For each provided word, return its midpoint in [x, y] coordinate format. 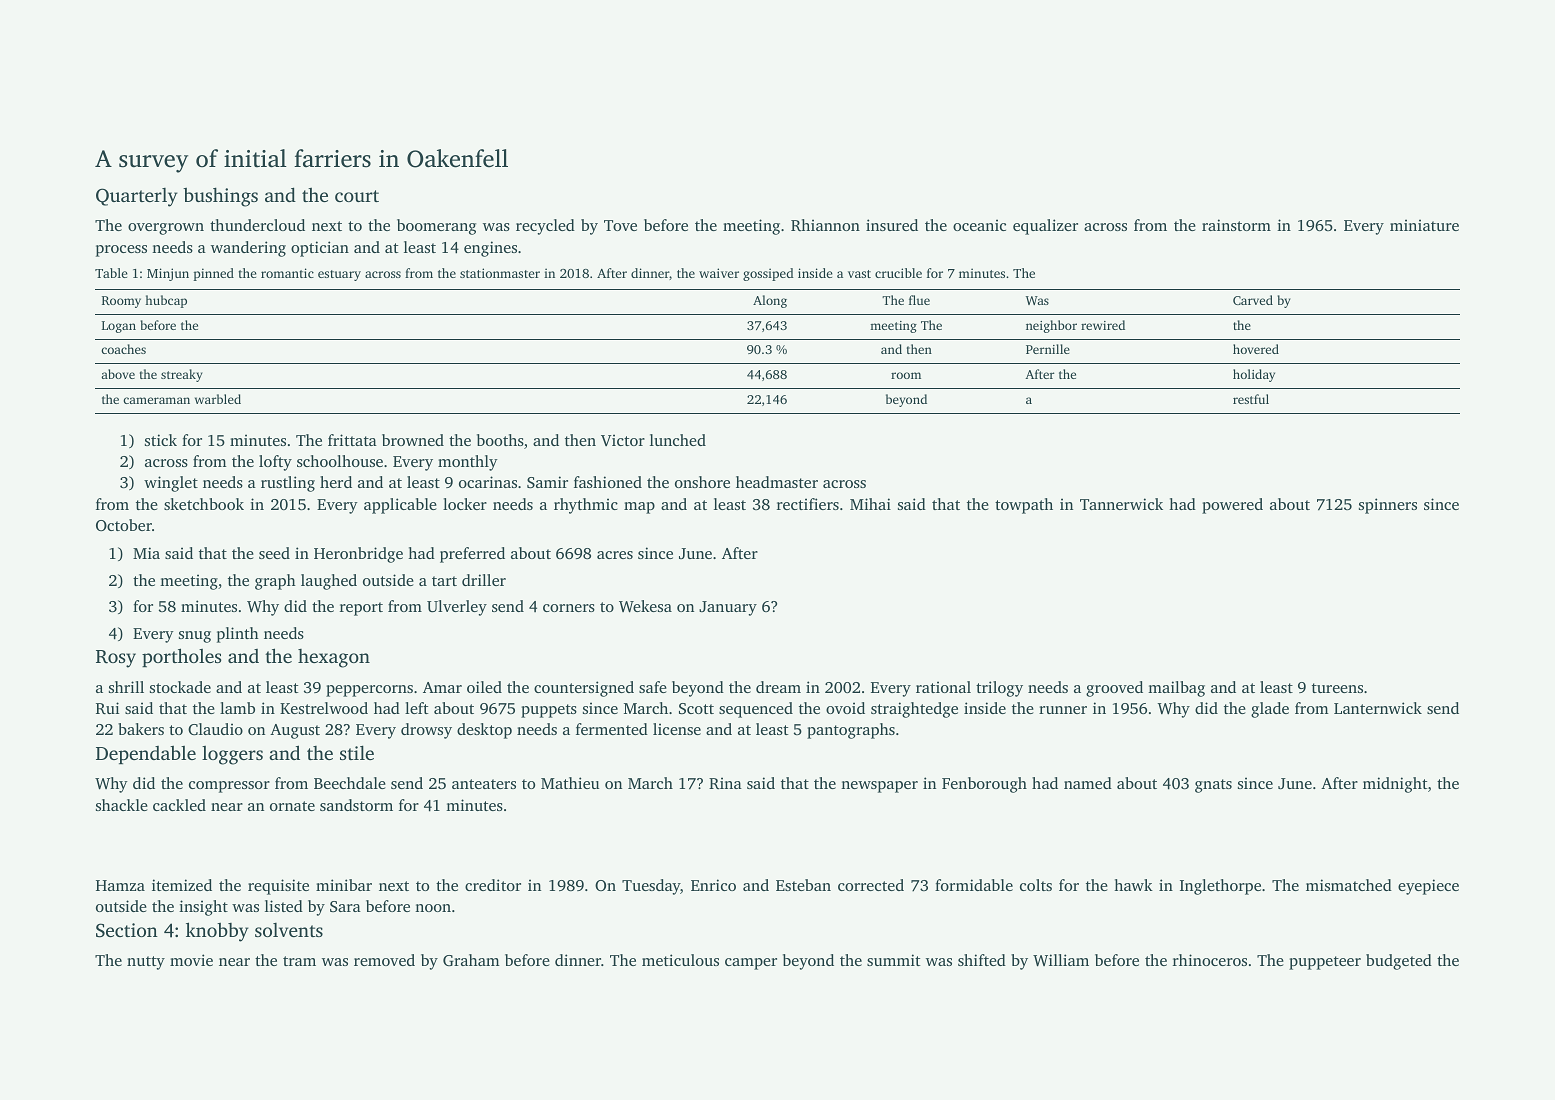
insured [892, 225]
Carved [1253, 300]
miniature [1424, 225]
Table [111, 273]
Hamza [120, 885]
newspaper [879, 787]
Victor [623, 440]
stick [161, 440]
